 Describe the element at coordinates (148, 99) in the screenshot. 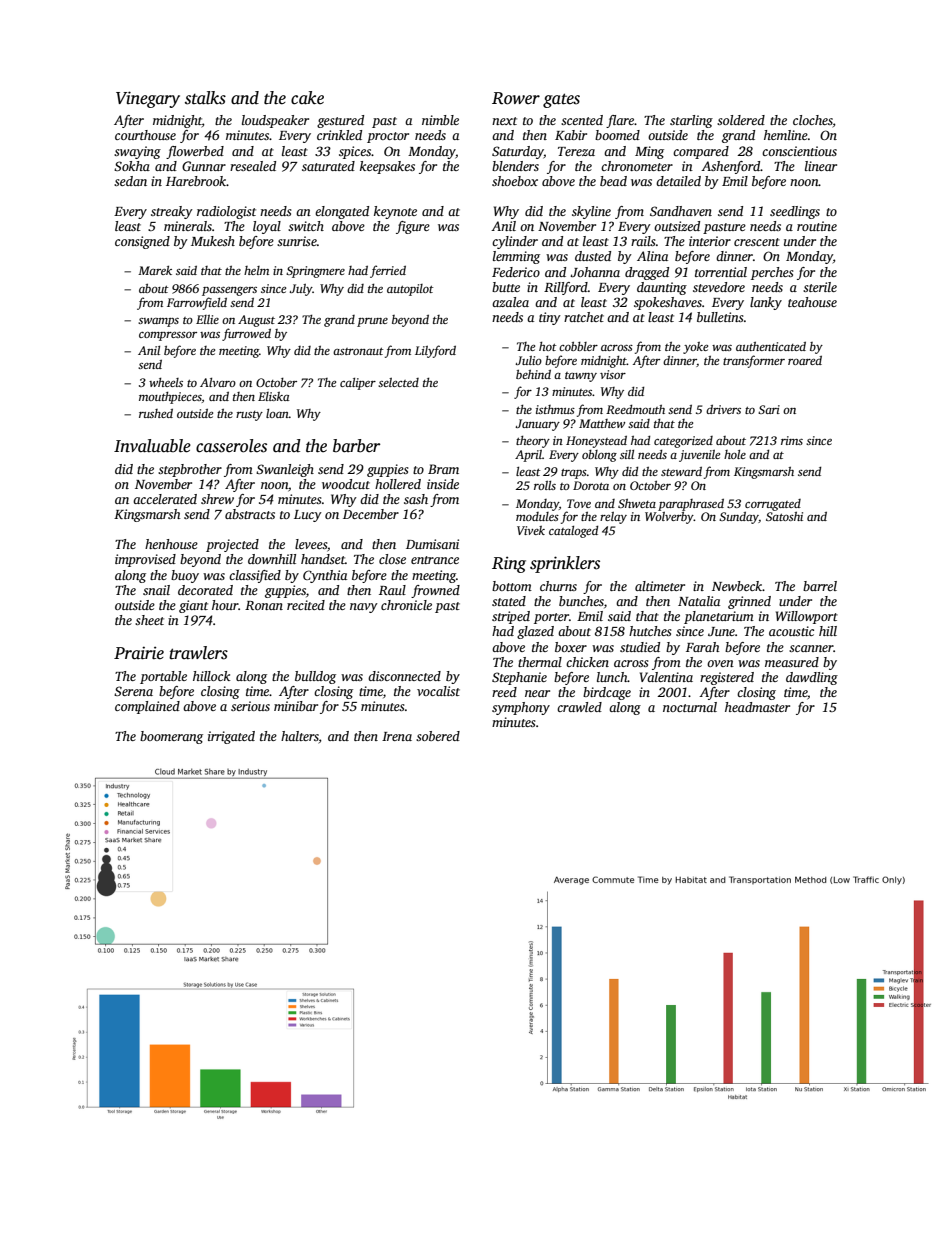

I see `Vinegary` at that location.
